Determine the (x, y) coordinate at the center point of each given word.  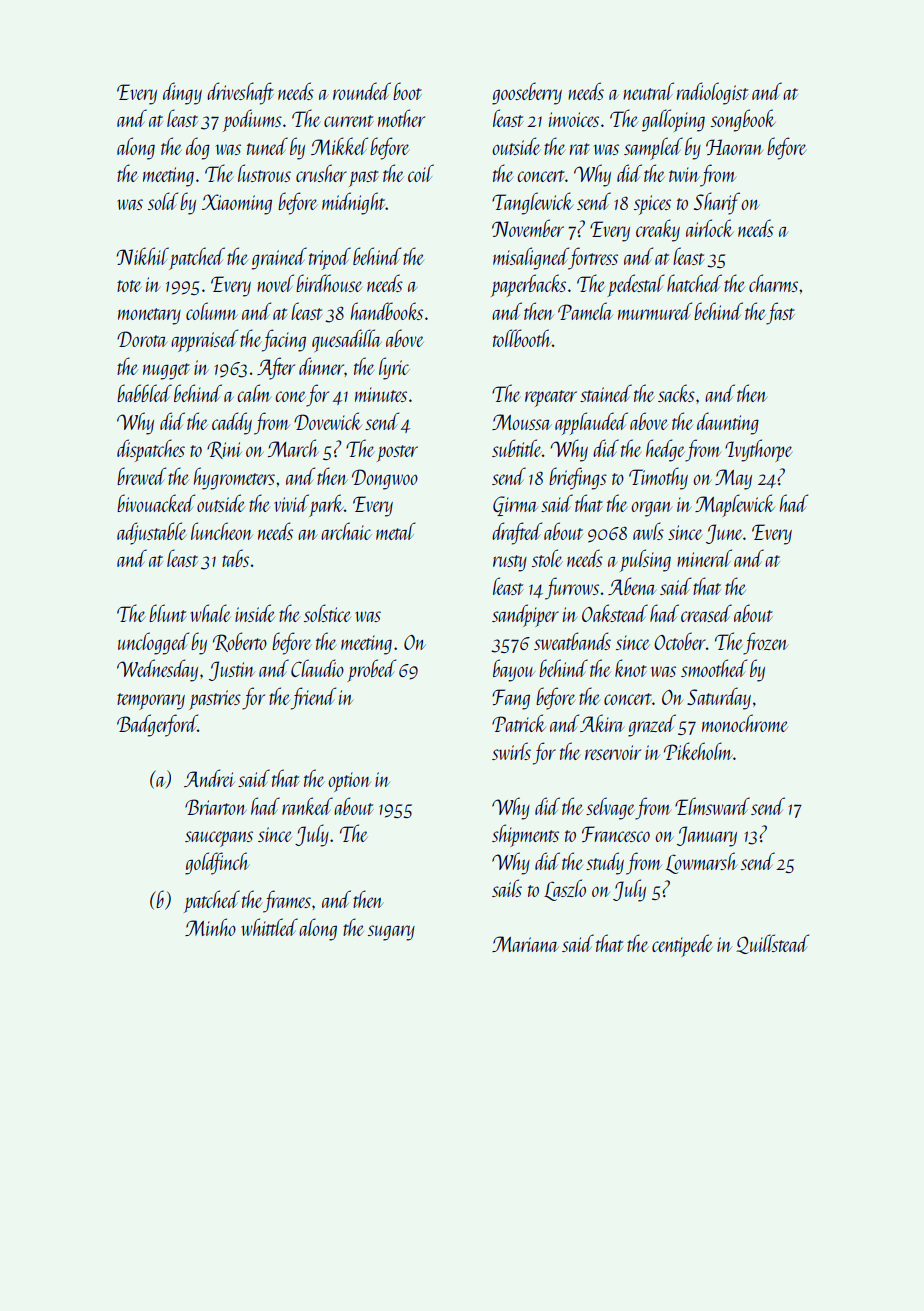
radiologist (712, 93)
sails (507, 888)
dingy (182, 93)
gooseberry (527, 93)
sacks (676, 393)
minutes (381, 394)
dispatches (151, 450)
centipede (682, 945)
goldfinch (217, 863)
